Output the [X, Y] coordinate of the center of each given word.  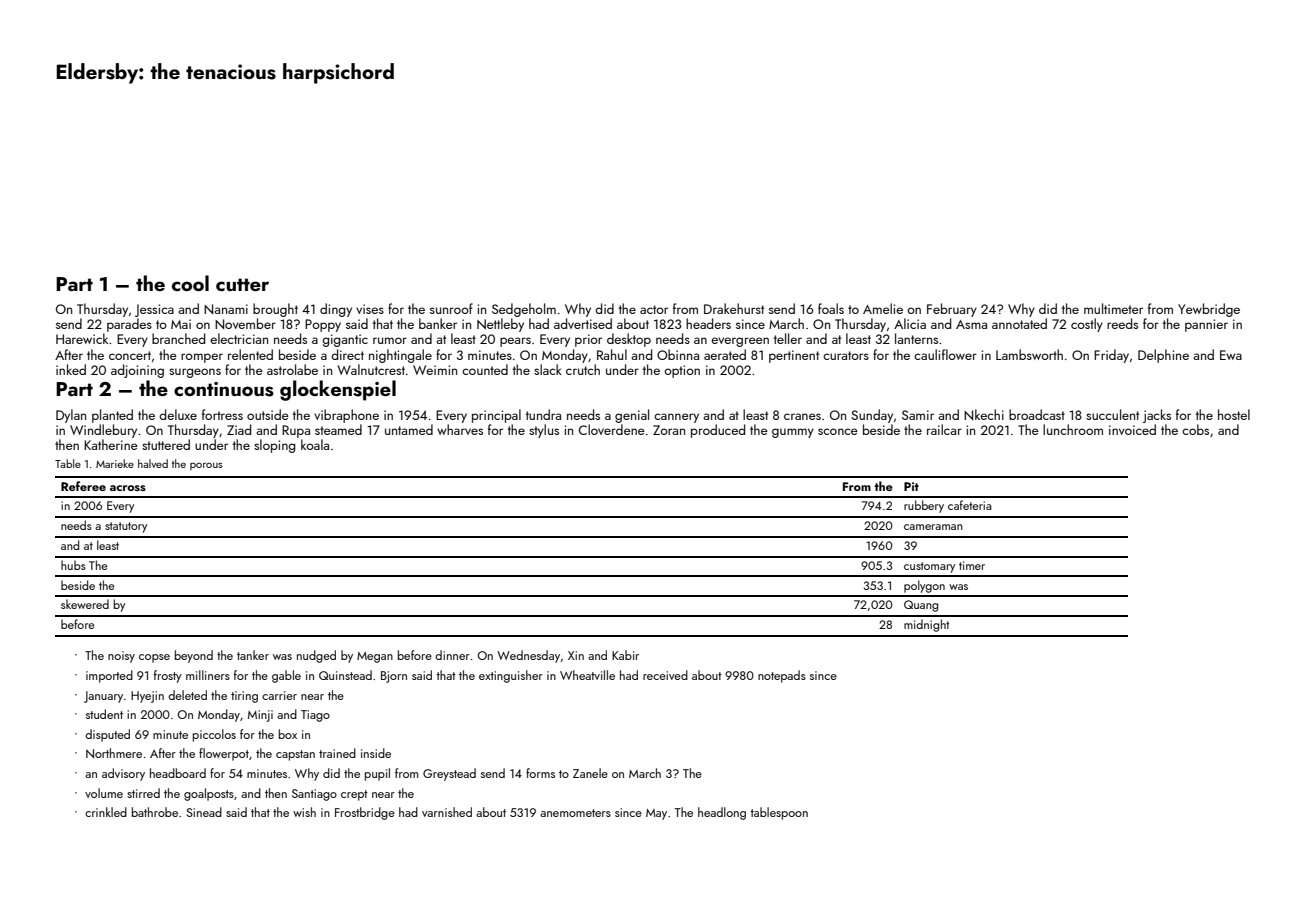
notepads [782, 676]
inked [71, 369]
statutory [126, 527]
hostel [1234, 414]
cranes [802, 416]
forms [540, 773]
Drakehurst [734, 308]
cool [190, 283]
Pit [911, 486]
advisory [123, 774]
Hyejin [147, 697]
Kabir [625, 655]
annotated [1019, 323]
